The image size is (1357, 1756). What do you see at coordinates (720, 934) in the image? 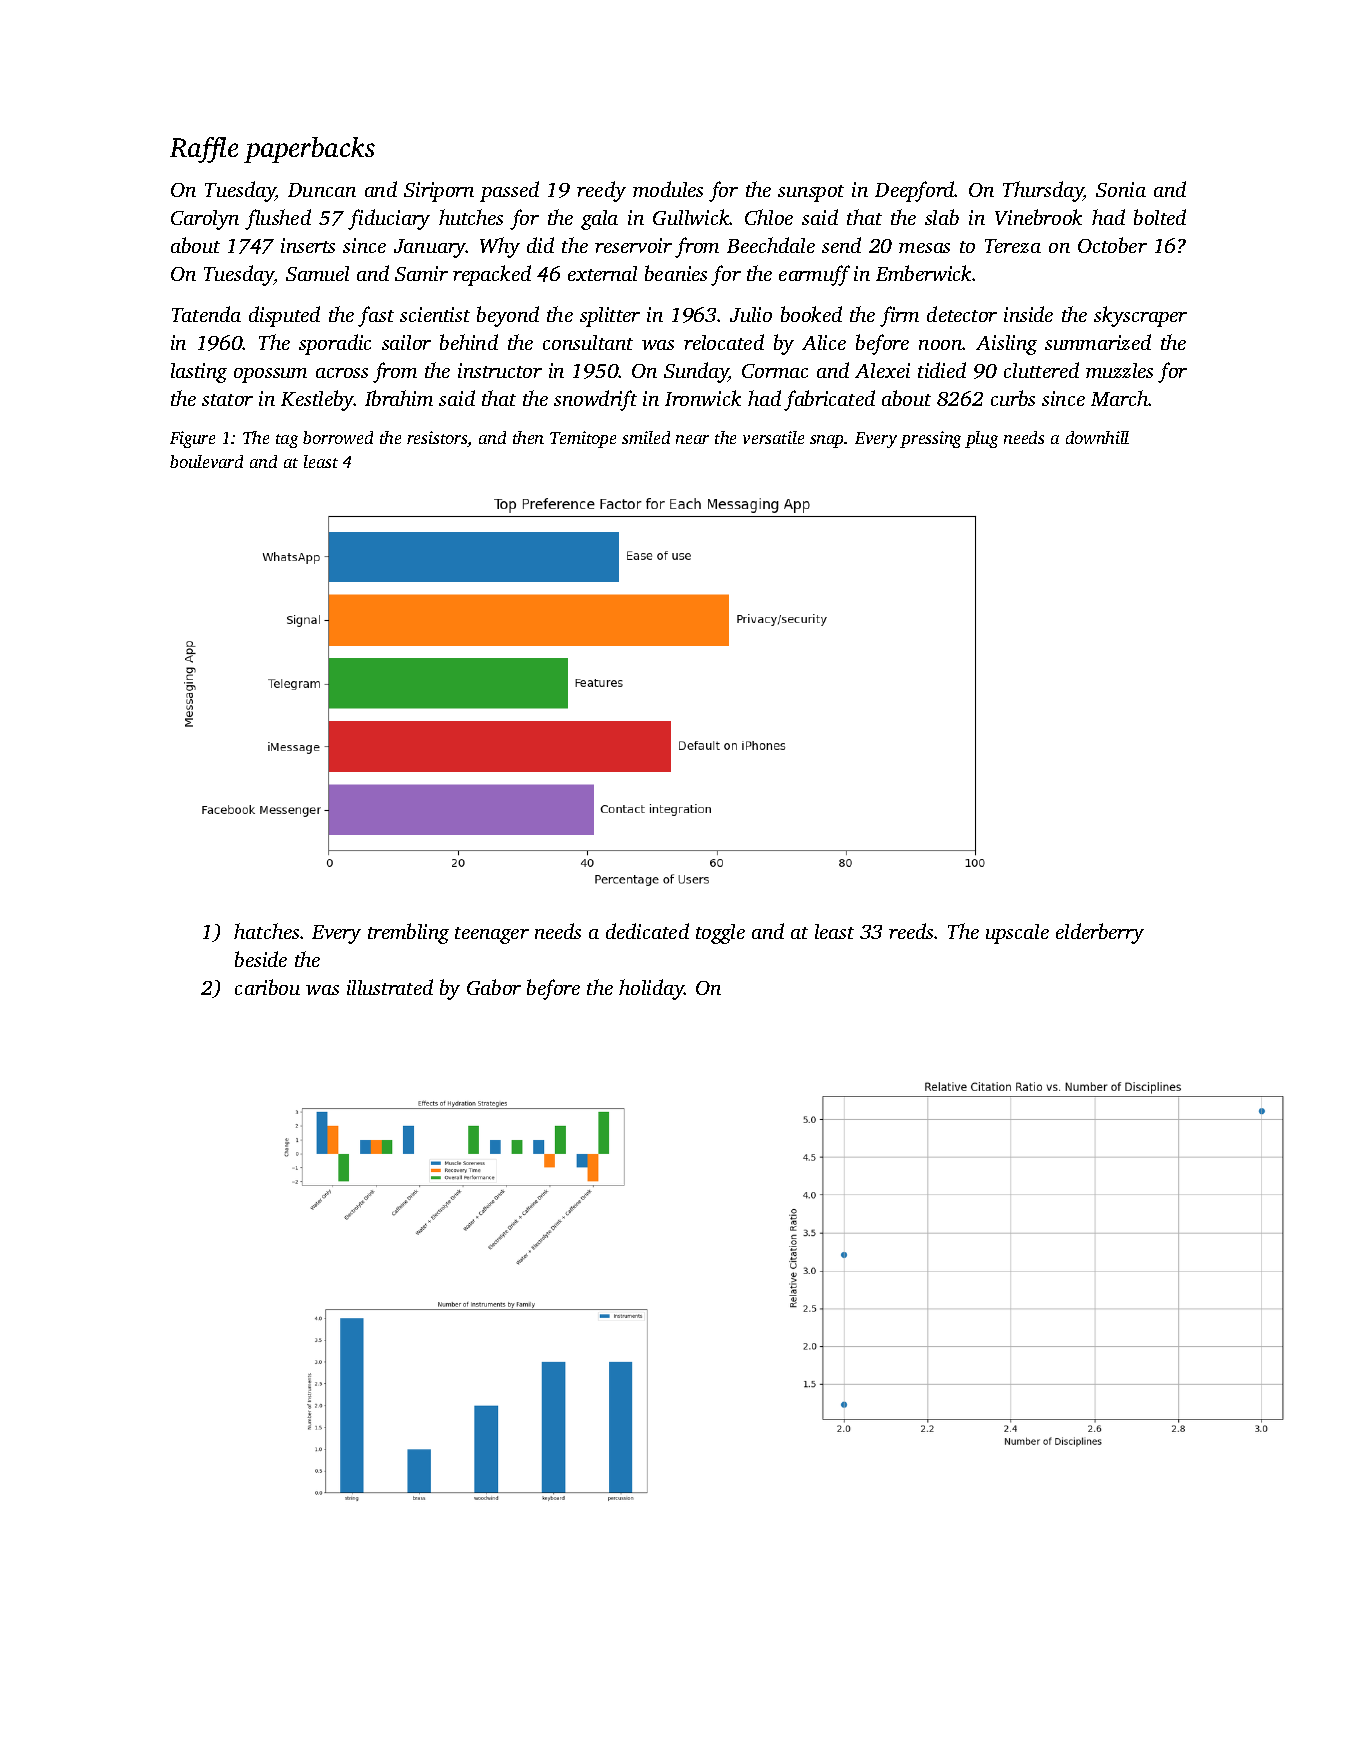
I see `toggle` at bounding box center [720, 934].
